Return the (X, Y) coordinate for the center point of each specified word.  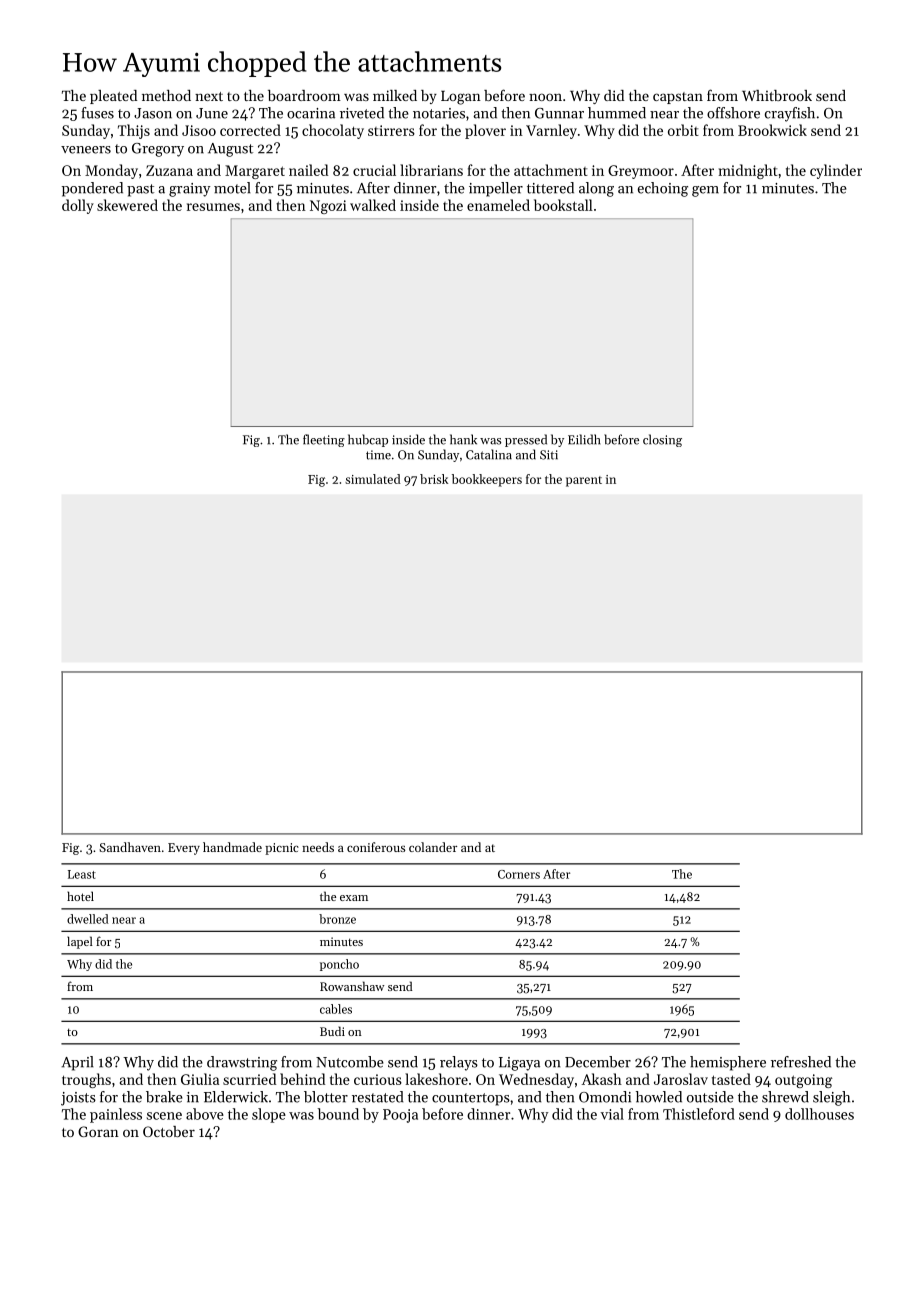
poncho (339, 965)
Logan (461, 98)
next (209, 96)
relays (459, 1063)
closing (662, 440)
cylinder (836, 171)
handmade (232, 847)
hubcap (368, 440)
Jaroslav (681, 1079)
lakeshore (436, 1079)
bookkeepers (487, 480)
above (205, 1114)
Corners (519, 874)
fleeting (324, 440)
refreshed (801, 1062)
